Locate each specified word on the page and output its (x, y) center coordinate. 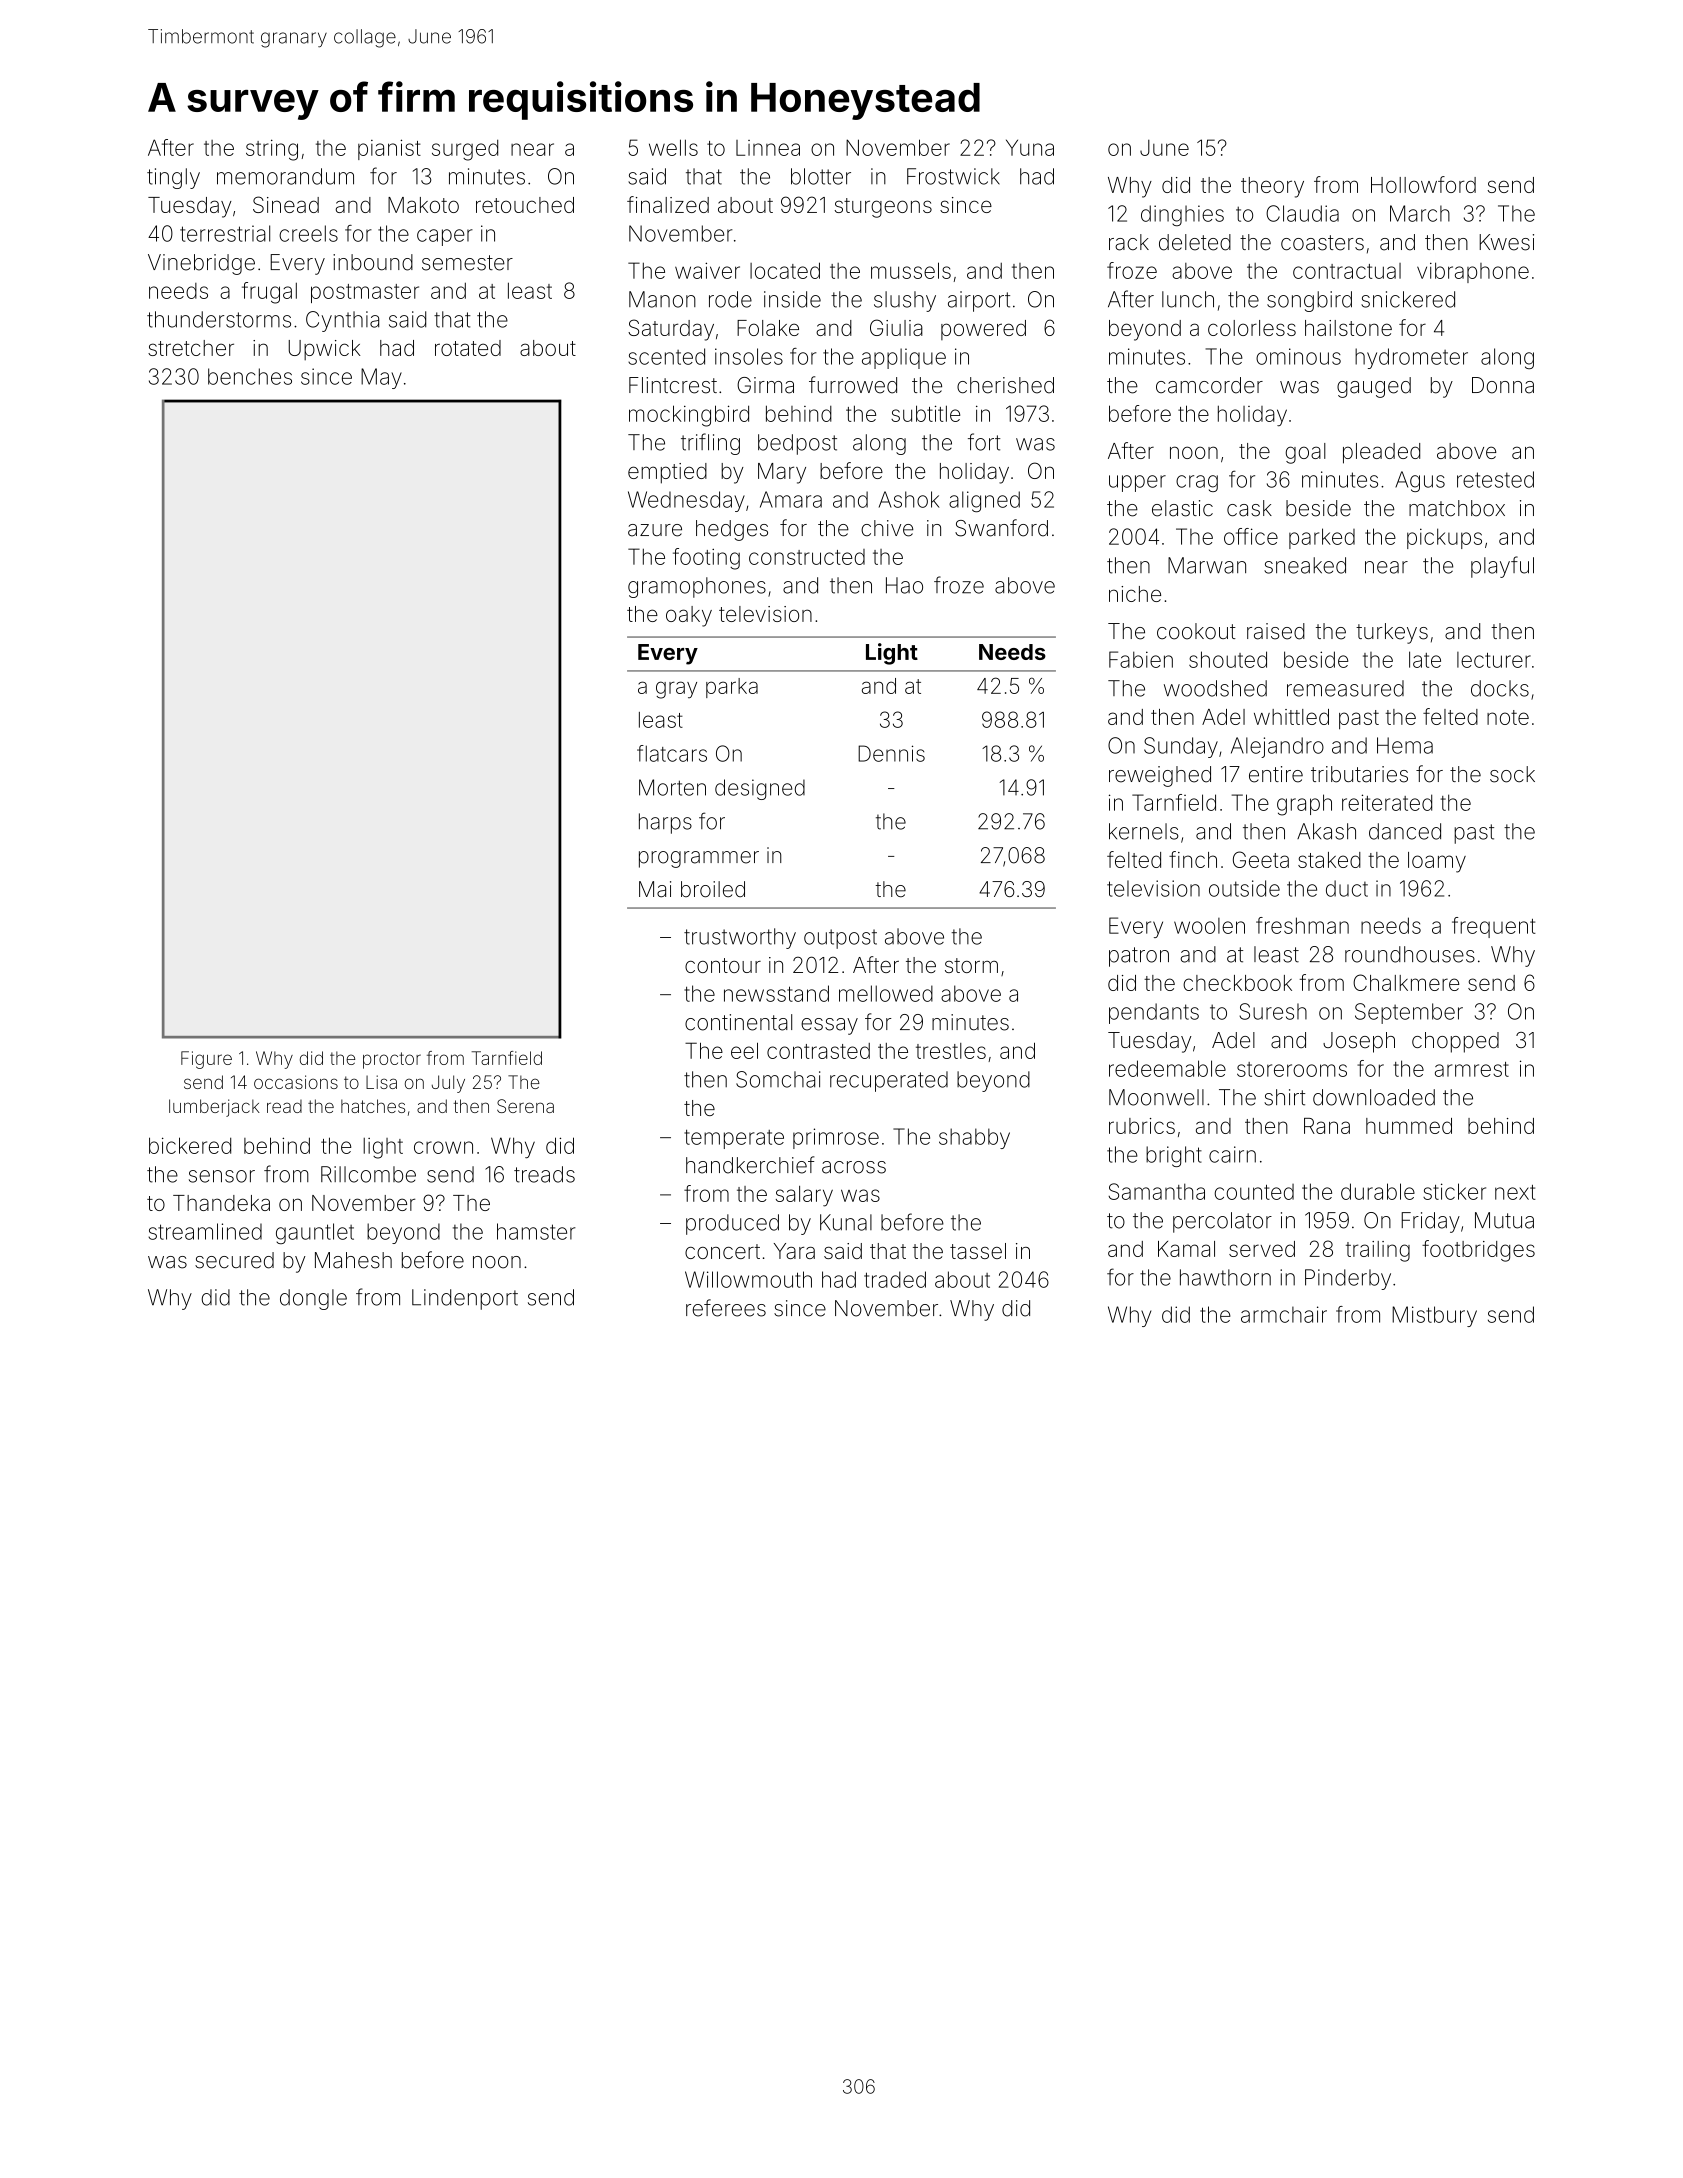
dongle (313, 1299)
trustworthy (740, 938)
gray (676, 690)
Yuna (1030, 148)
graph (1304, 805)
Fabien (1141, 659)
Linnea (768, 148)
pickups (1444, 538)
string (272, 150)
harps (665, 823)
